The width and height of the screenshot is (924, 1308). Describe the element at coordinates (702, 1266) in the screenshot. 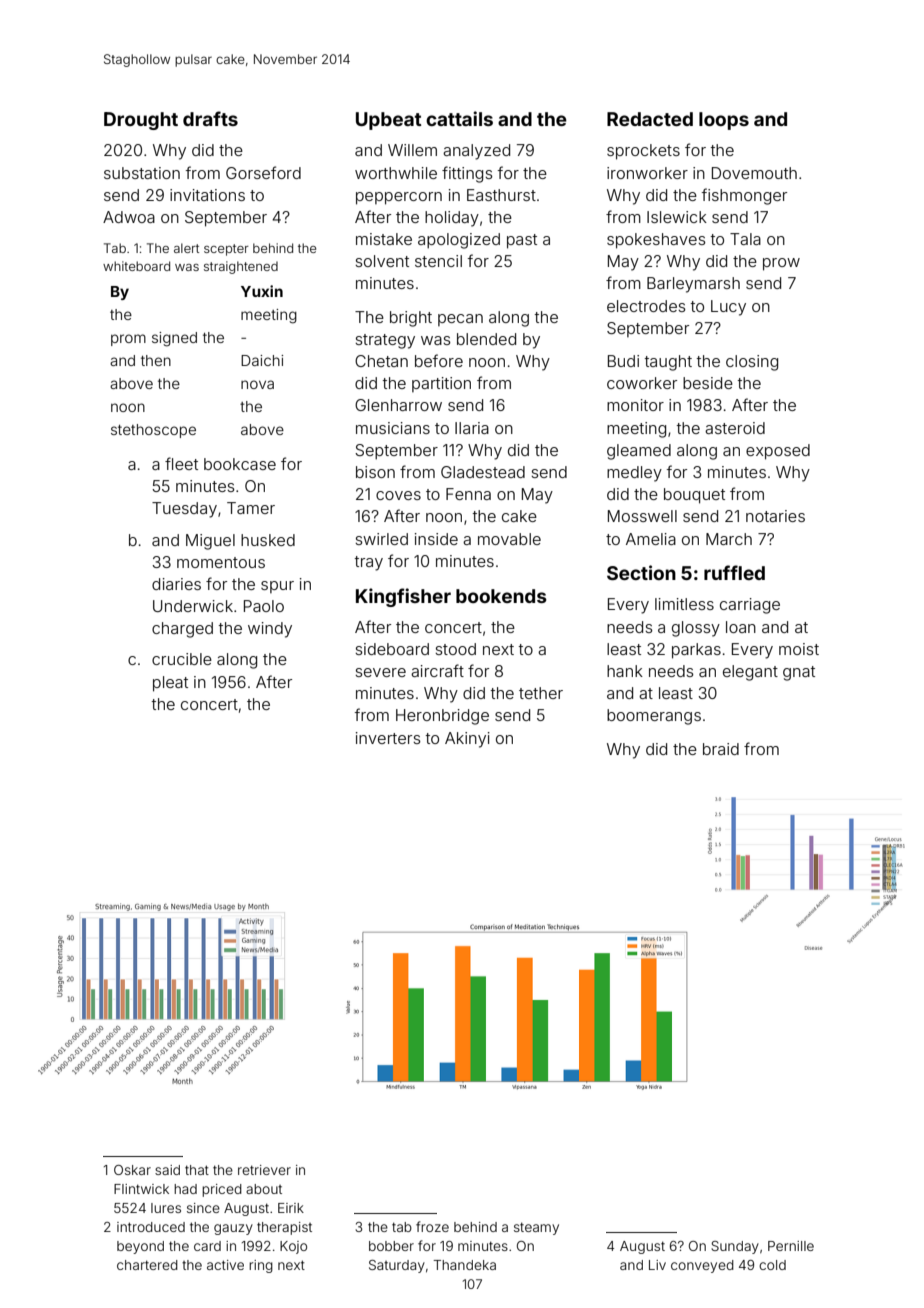

I see `conveyed` at that location.
